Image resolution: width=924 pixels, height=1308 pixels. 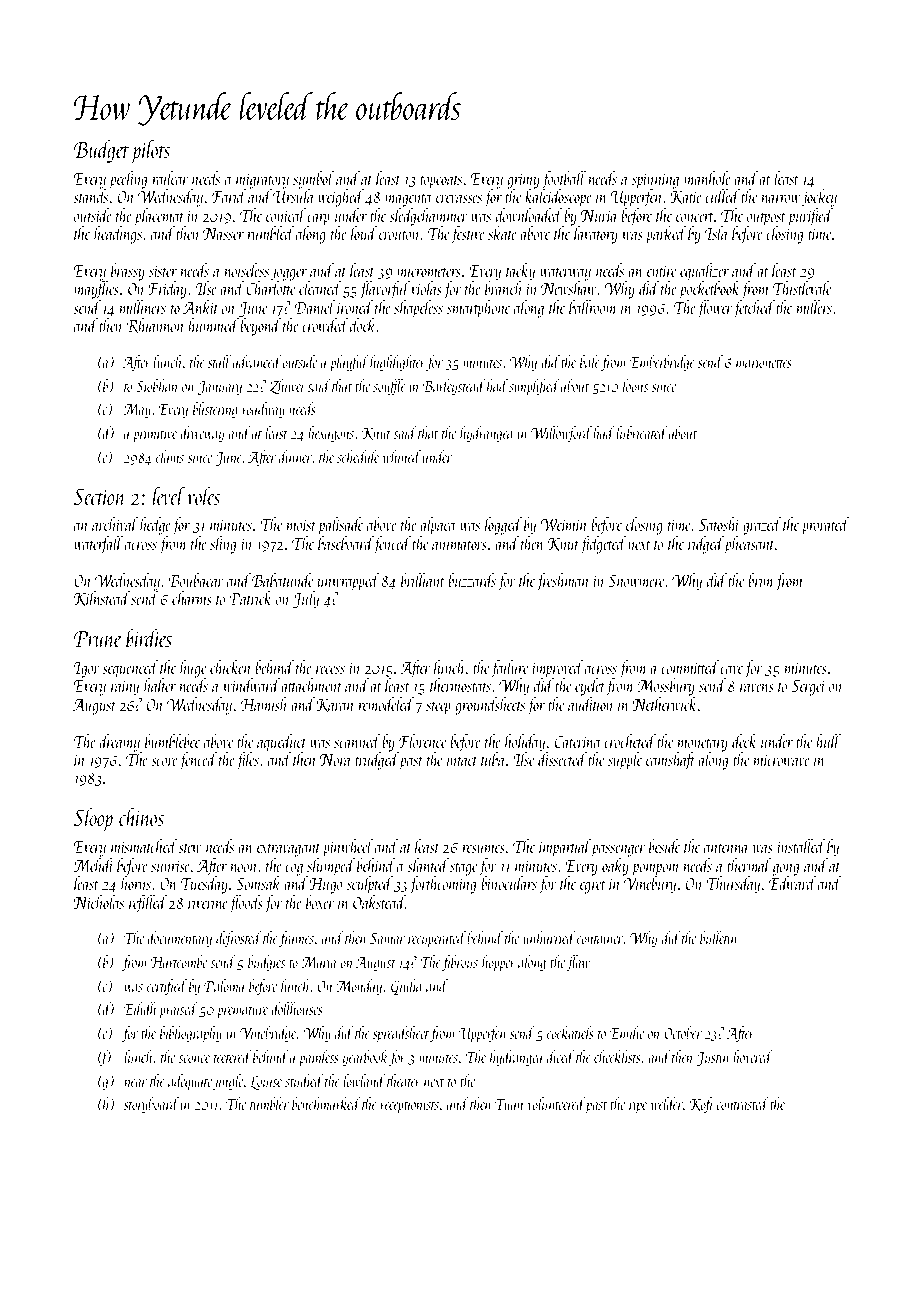 What do you see at coordinates (301, 525) in the screenshot?
I see `moist` at bounding box center [301, 525].
